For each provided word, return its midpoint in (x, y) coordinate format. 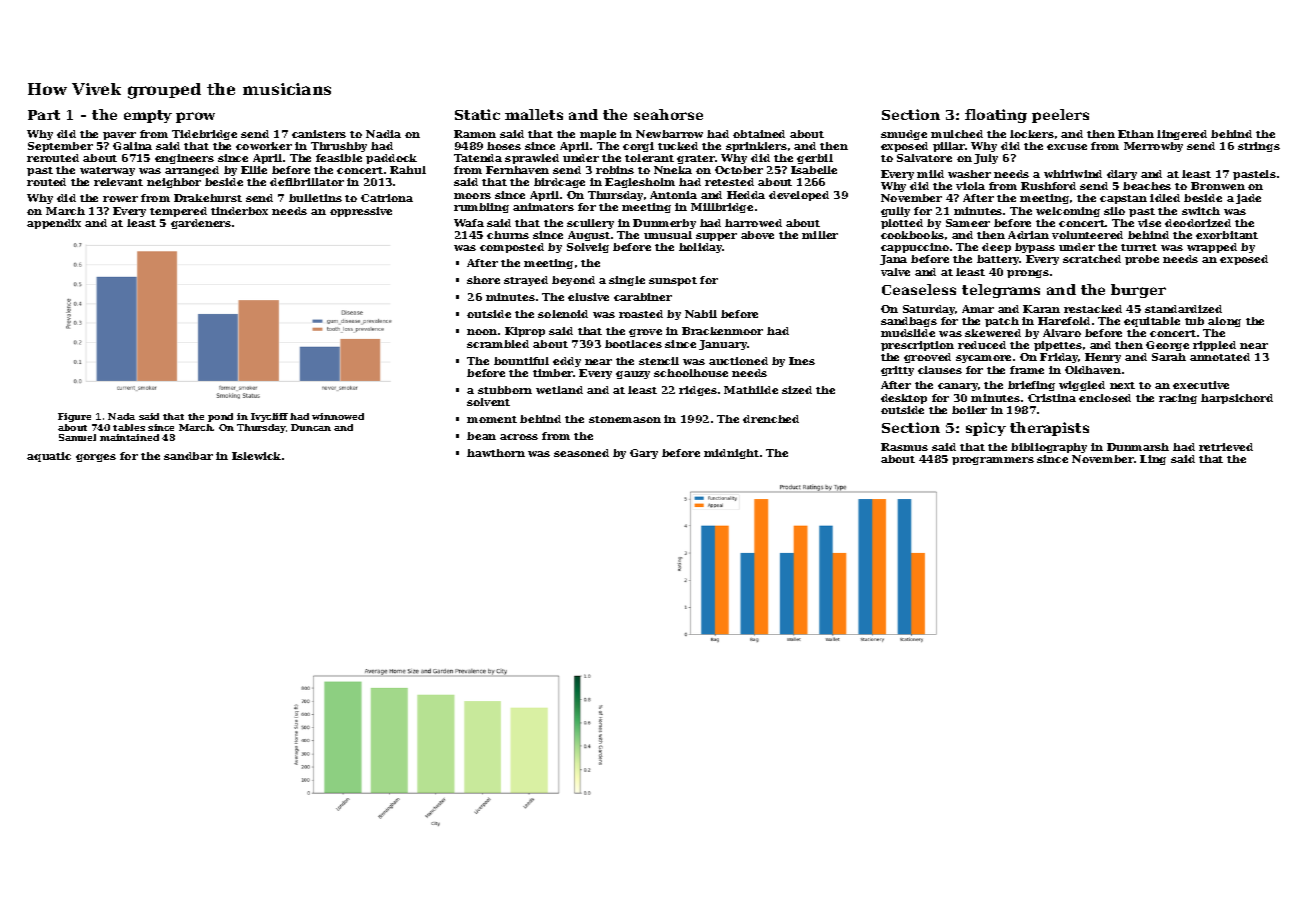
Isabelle (814, 170)
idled (1165, 198)
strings (1259, 147)
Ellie (254, 170)
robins (615, 170)
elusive (588, 297)
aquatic (49, 457)
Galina (132, 146)
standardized (1183, 309)
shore (483, 280)
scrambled (498, 344)
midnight (731, 454)
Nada (121, 416)
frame (1027, 370)
